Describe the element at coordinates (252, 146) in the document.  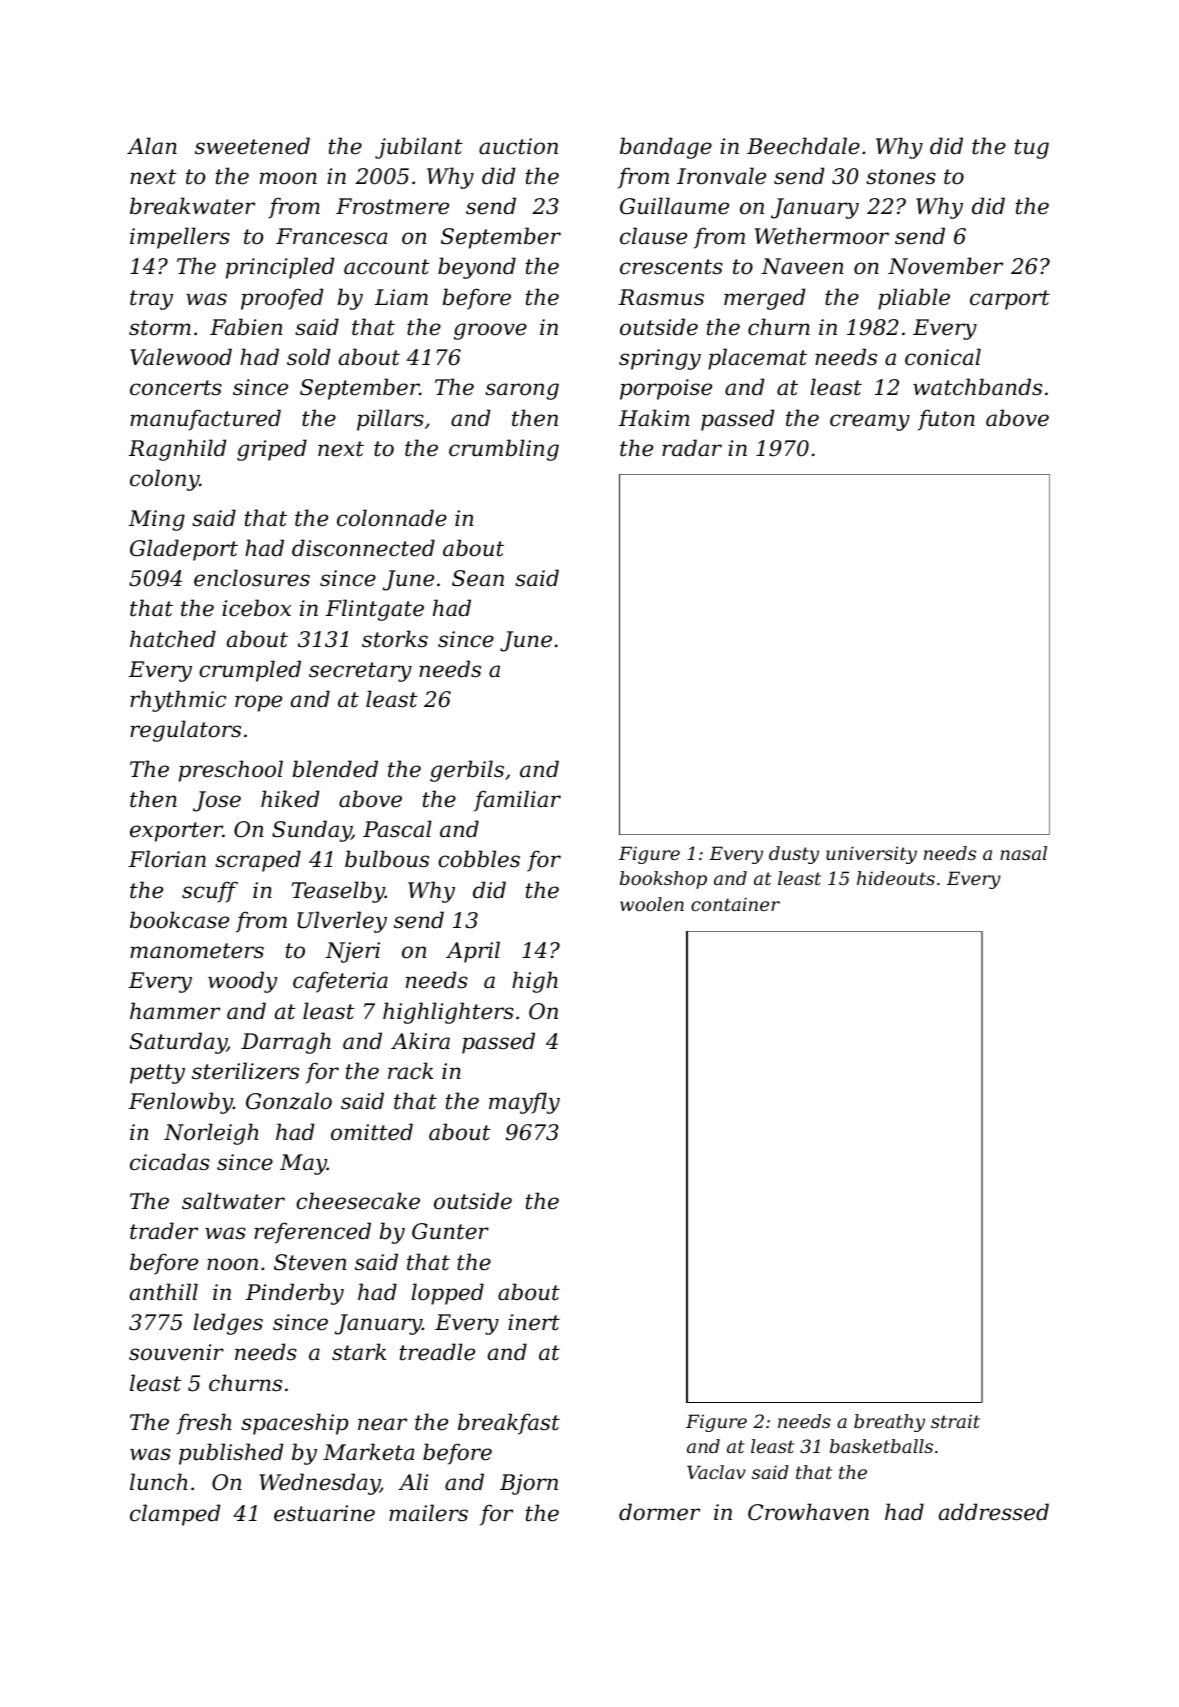
I see `sweetened` at that location.
